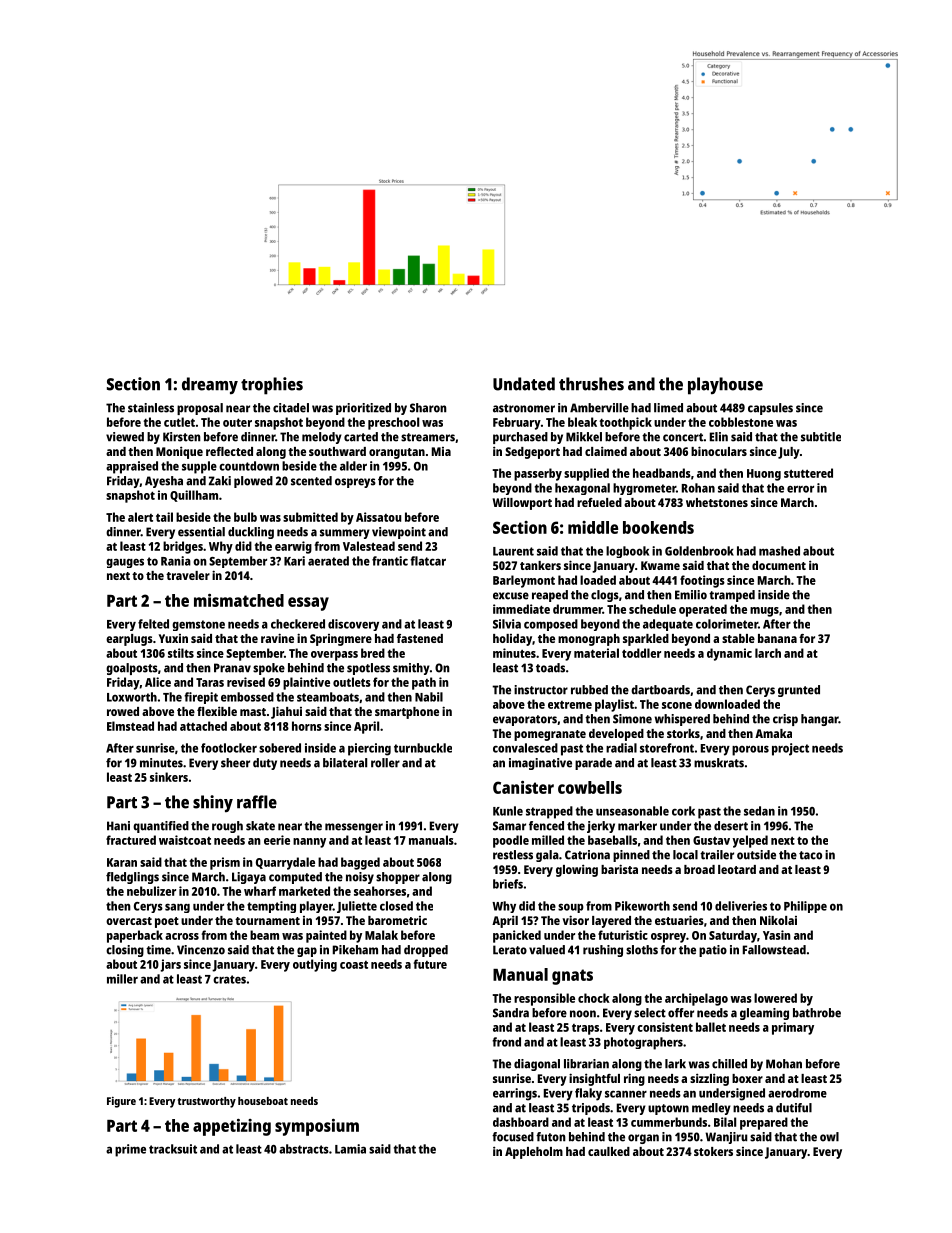  I want to click on Catriona, so click(587, 855).
